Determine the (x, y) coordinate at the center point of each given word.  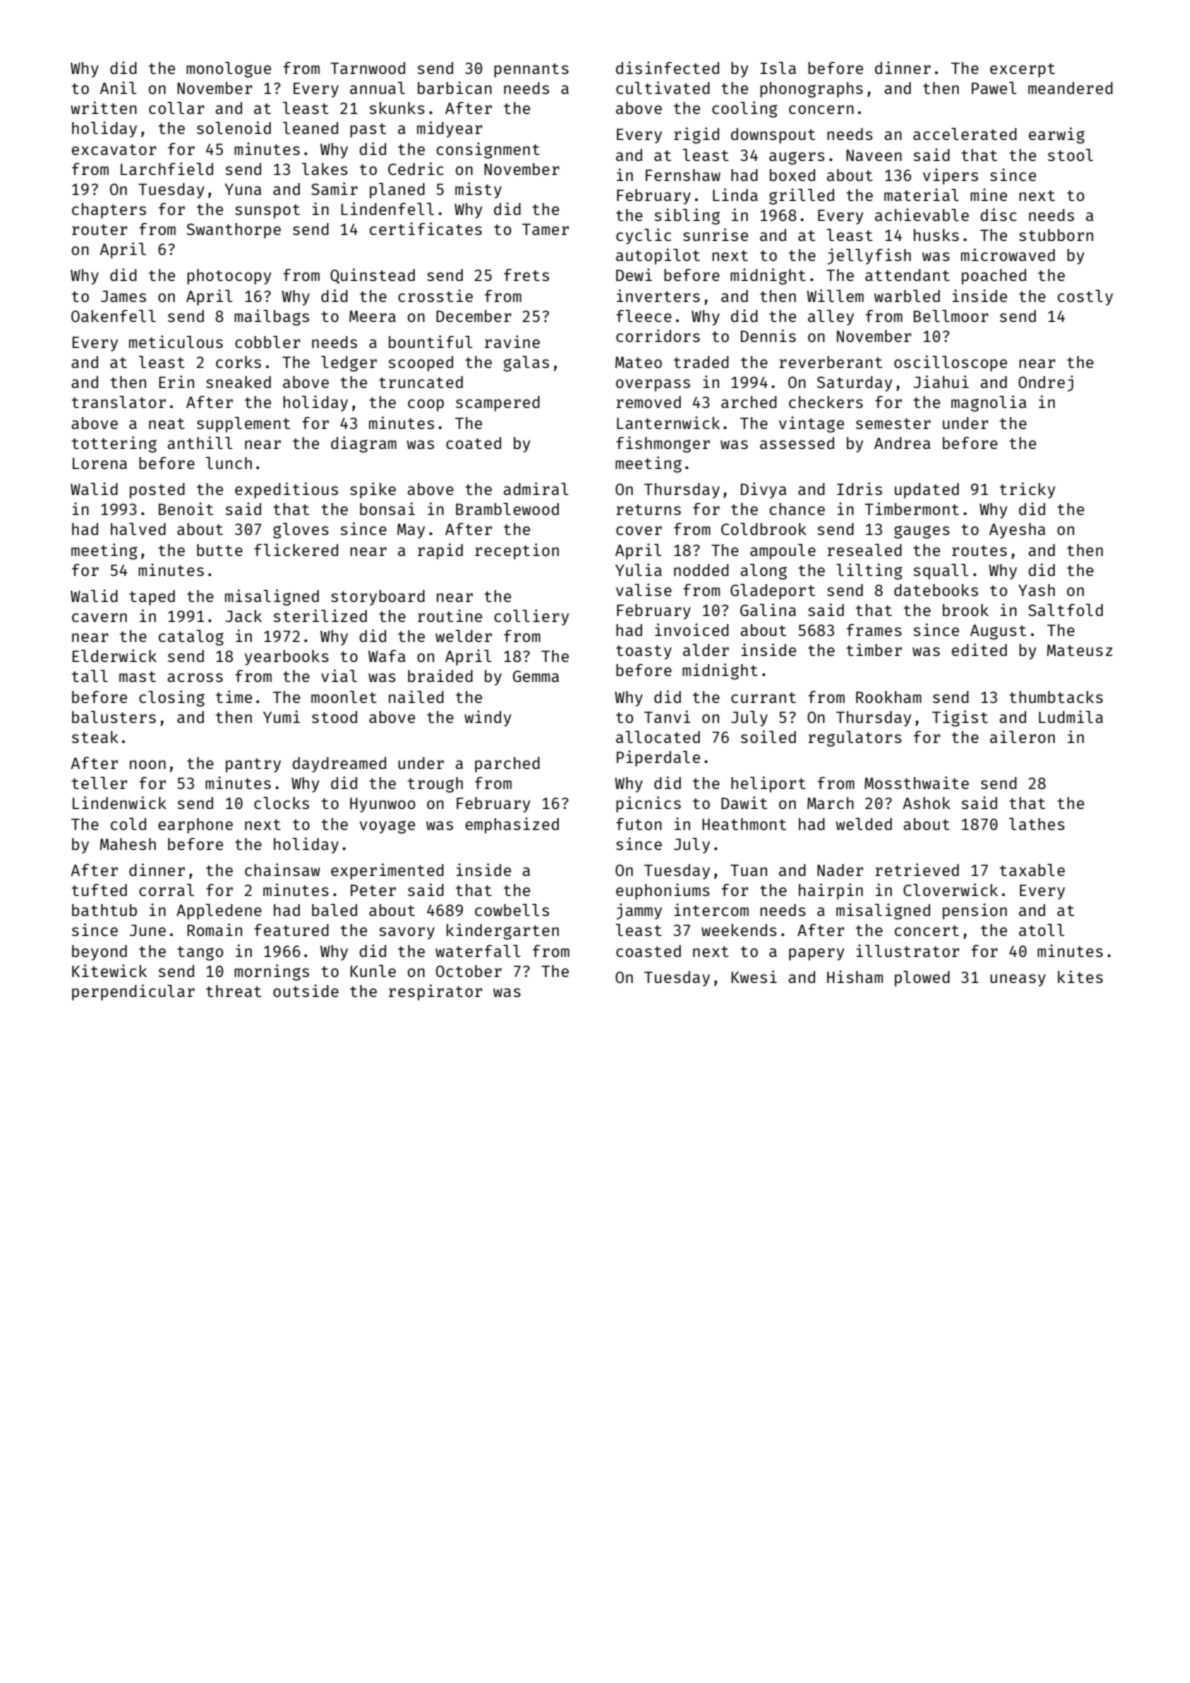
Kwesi (754, 976)
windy (487, 718)
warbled (907, 296)
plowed (922, 979)
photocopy (229, 277)
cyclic (643, 236)
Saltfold (1065, 610)
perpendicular (133, 992)
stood (334, 717)
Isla (778, 68)
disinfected (667, 67)
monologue (228, 70)
